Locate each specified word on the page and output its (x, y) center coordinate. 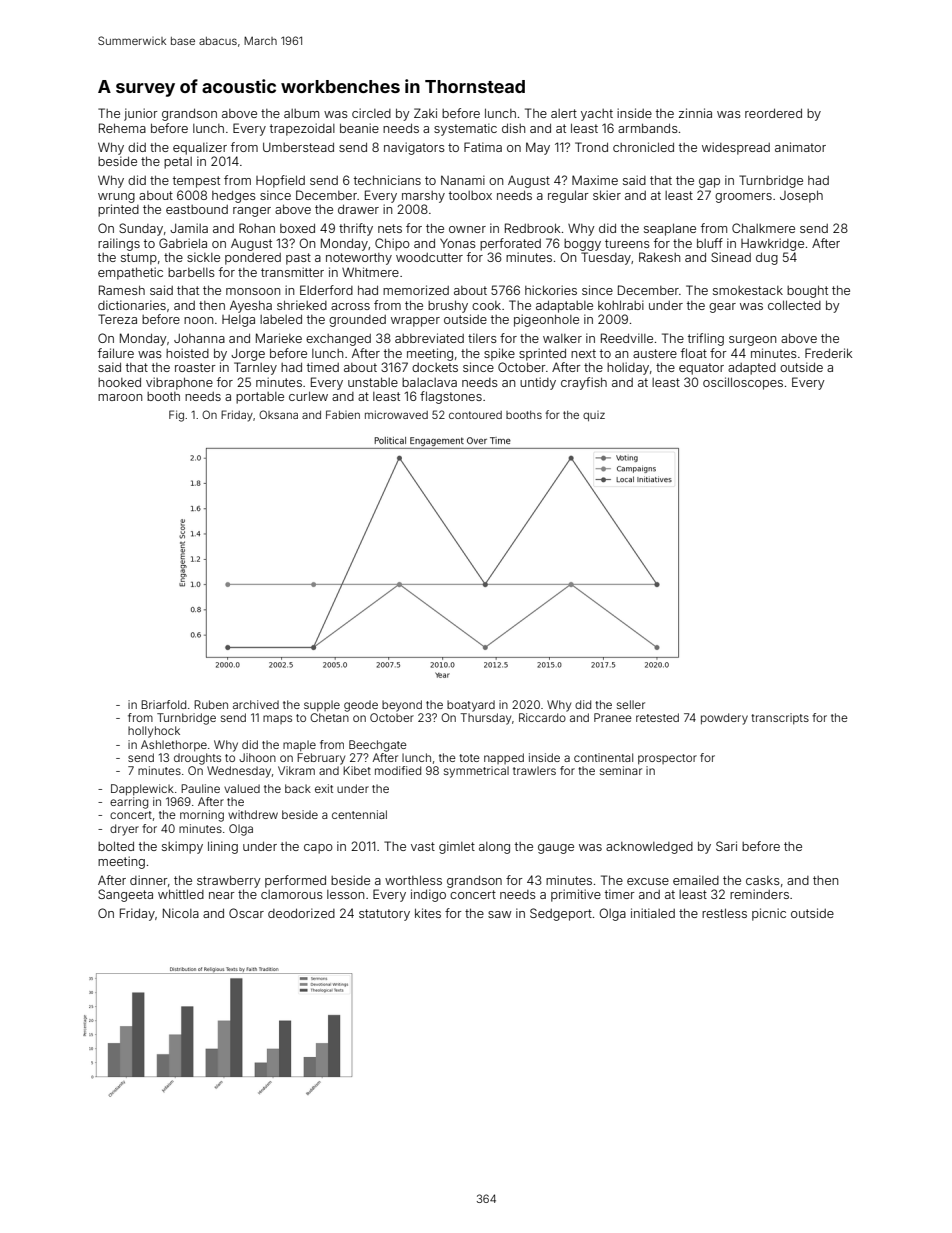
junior (141, 114)
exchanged (338, 340)
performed (295, 881)
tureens (627, 243)
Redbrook (532, 228)
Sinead (731, 257)
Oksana (278, 414)
